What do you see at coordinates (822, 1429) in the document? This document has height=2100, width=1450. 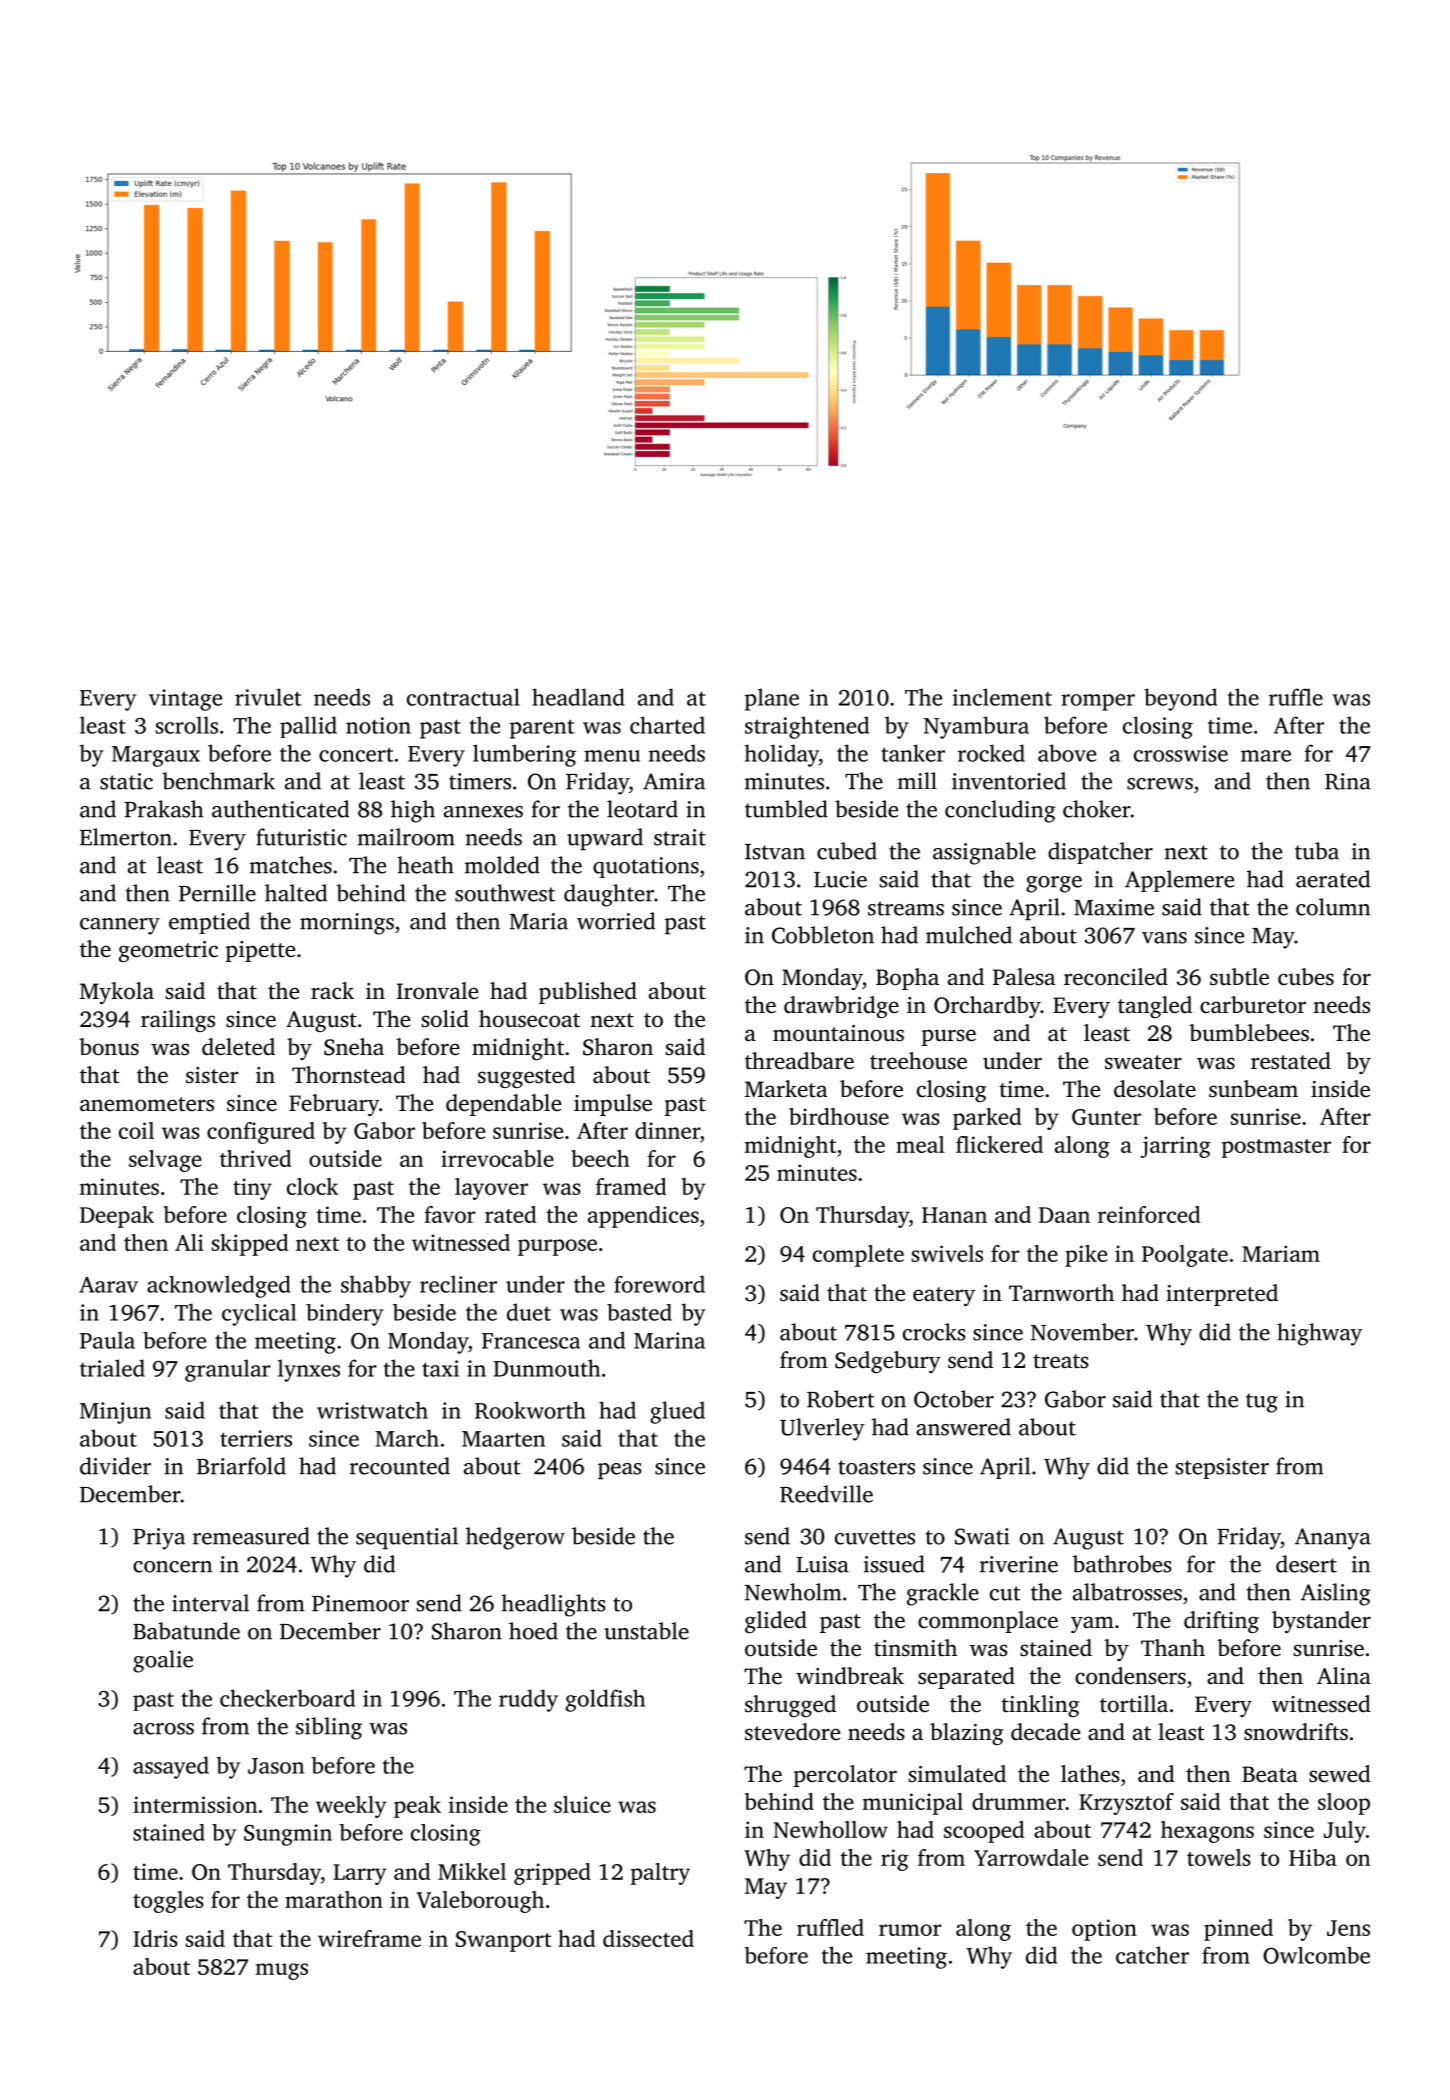 I see `Ulverley` at bounding box center [822, 1429].
